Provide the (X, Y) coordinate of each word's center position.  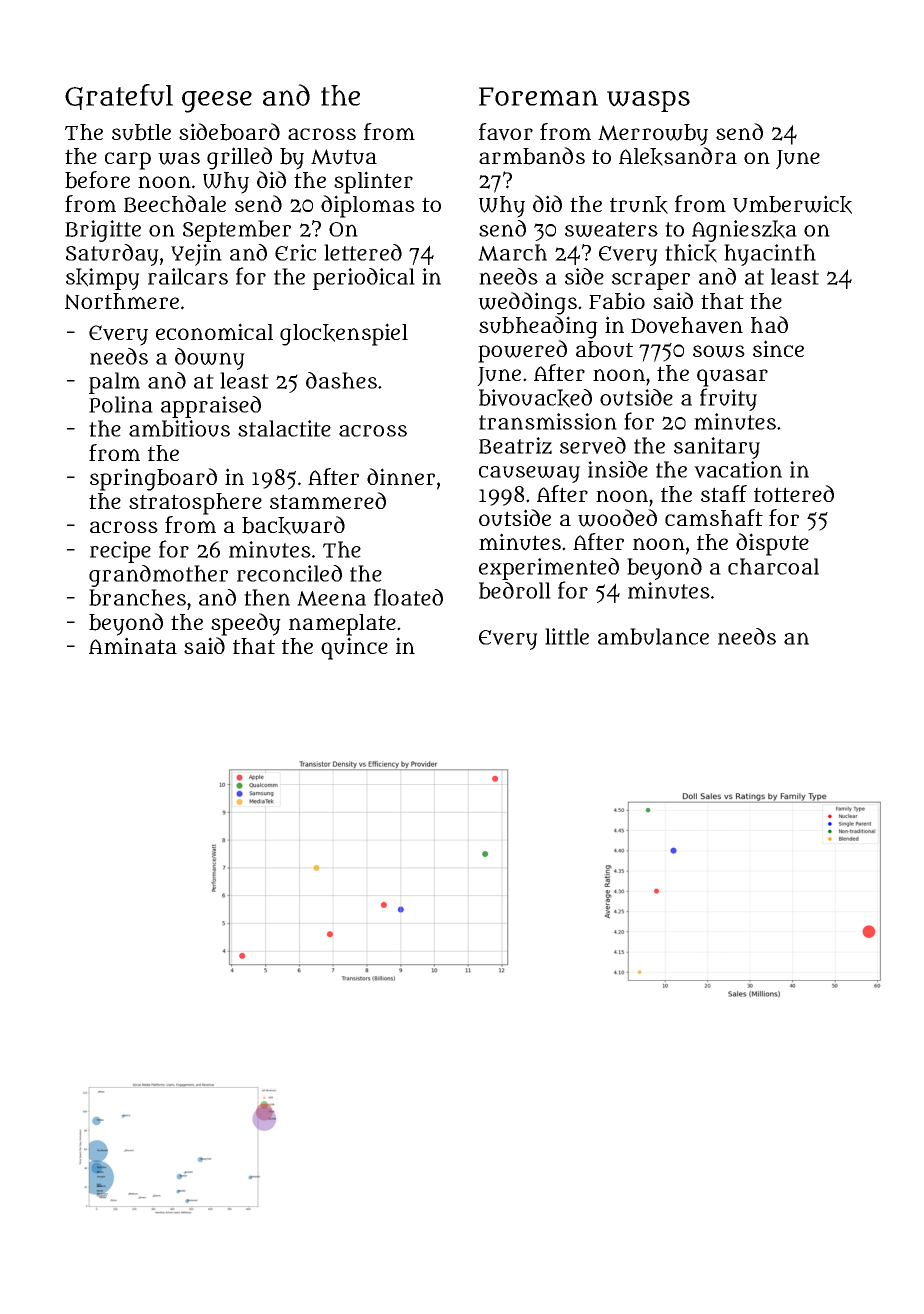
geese (217, 102)
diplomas (368, 206)
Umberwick (792, 204)
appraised (211, 407)
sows (719, 351)
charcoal (773, 566)
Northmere (122, 301)
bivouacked (535, 398)
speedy (246, 624)
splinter (373, 182)
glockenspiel (344, 334)
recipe (120, 552)
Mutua (344, 157)
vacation (738, 469)
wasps (648, 101)
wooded (617, 518)
